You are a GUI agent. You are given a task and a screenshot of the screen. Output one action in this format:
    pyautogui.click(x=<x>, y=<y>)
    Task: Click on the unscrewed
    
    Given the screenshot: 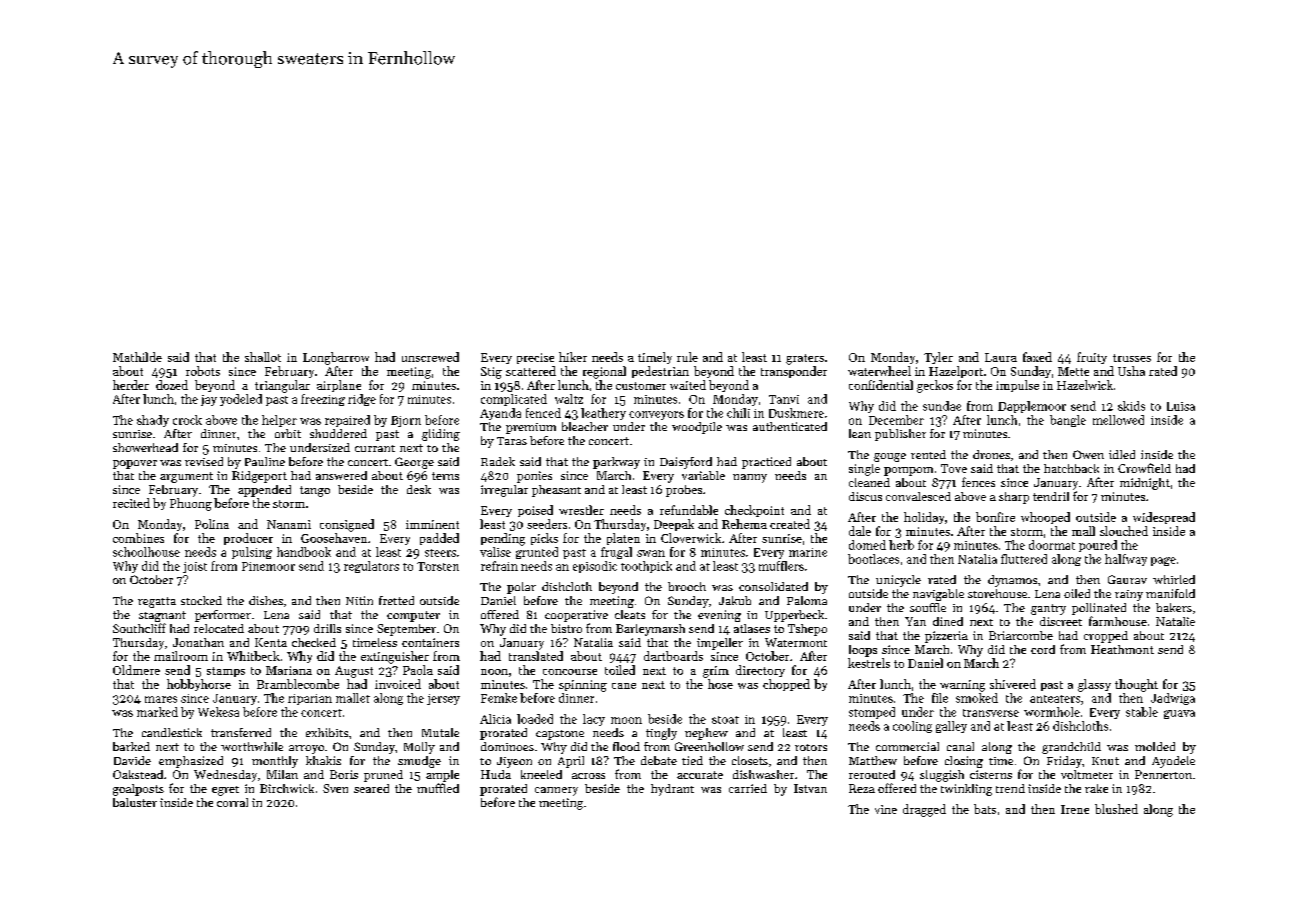 What is the action you would take?
    pyautogui.click(x=430, y=357)
